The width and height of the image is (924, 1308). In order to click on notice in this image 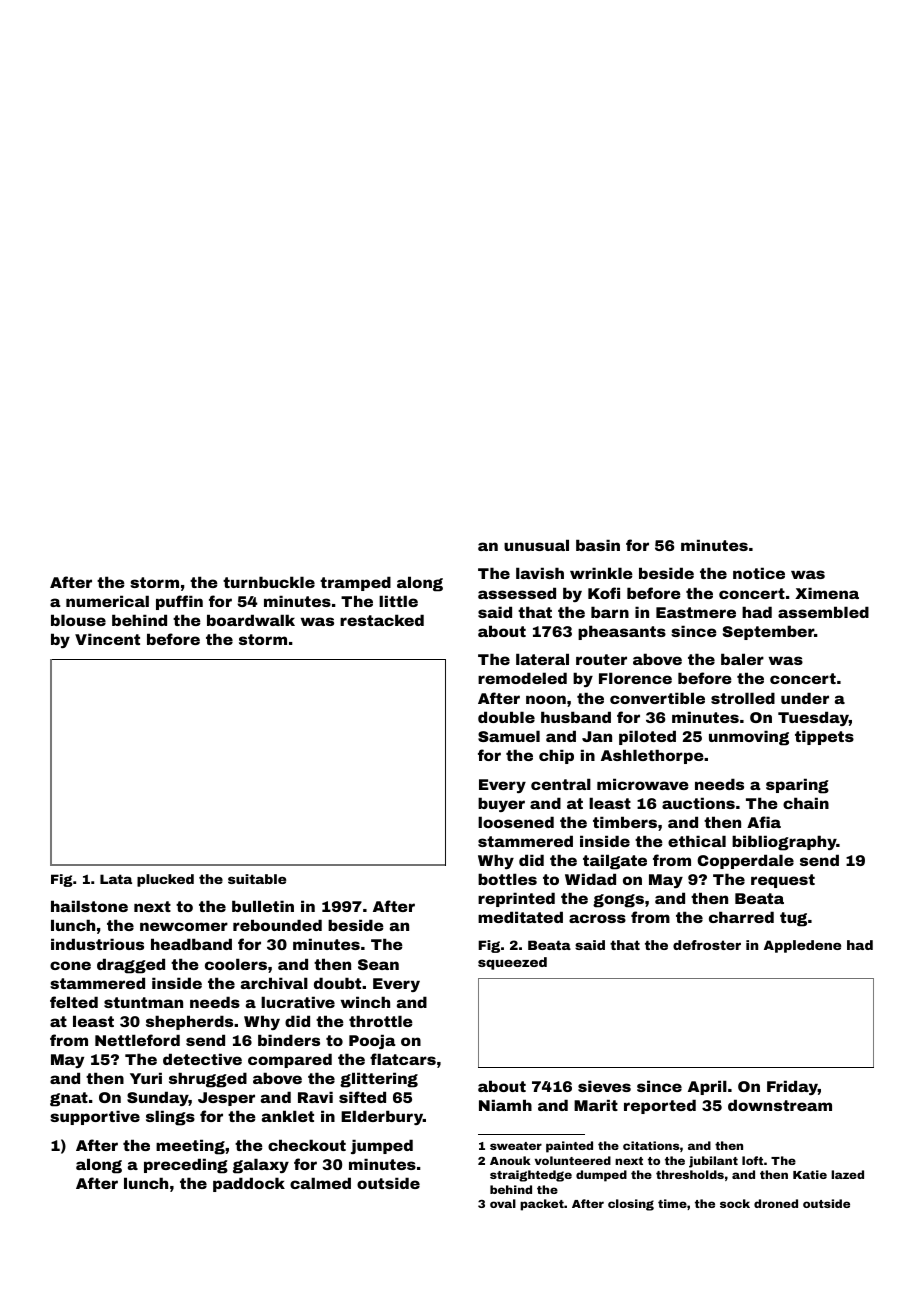, I will do `click(759, 573)`.
